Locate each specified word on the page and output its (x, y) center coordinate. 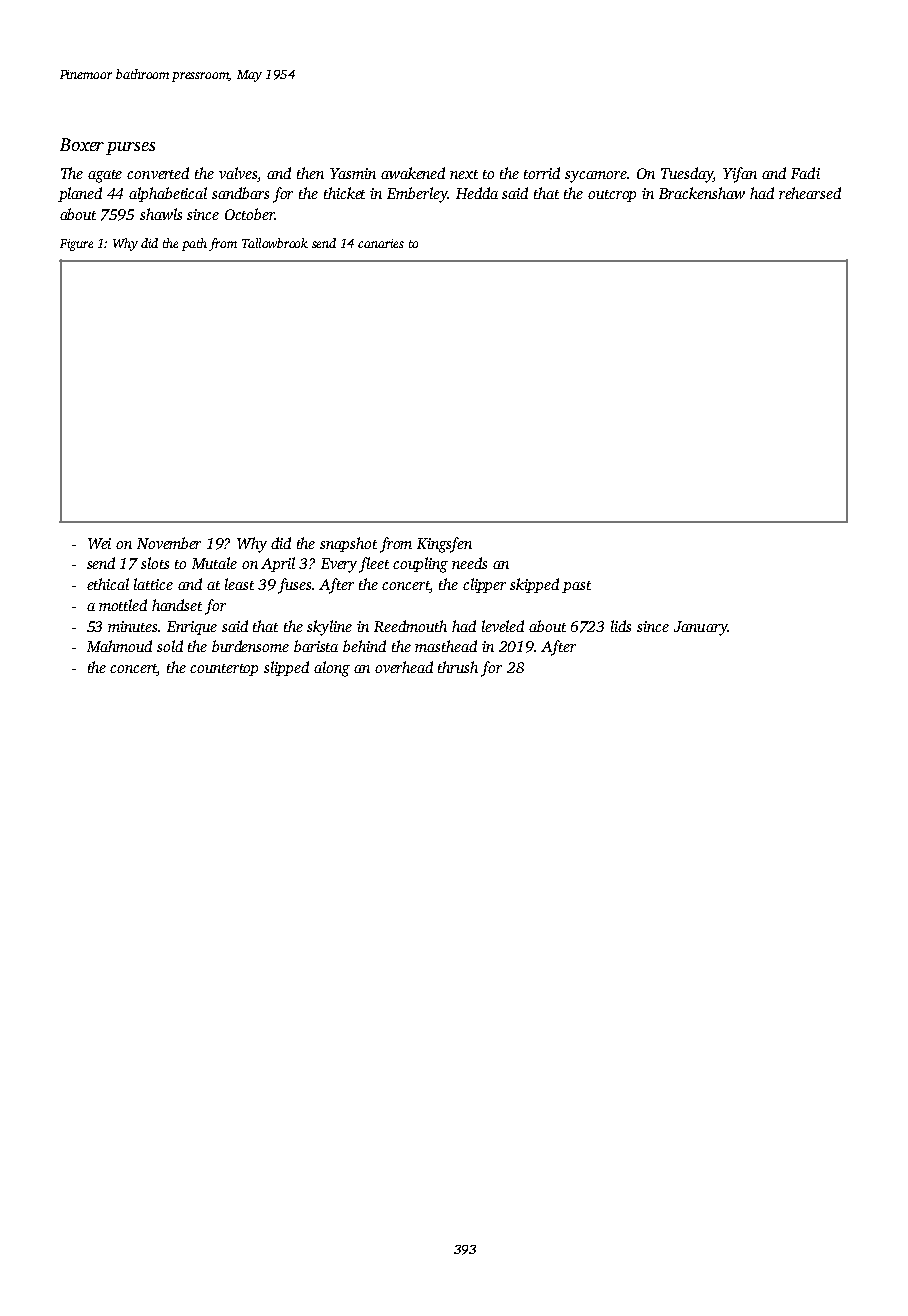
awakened (413, 173)
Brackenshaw (702, 193)
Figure (76, 245)
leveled (503, 626)
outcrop (612, 196)
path (194, 244)
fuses (295, 586)
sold (170, 646)
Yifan (740, 175)
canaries (381, 243)
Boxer (82, 144)
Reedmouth (410, 626)
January (700, 628)
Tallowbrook (275, 243)
